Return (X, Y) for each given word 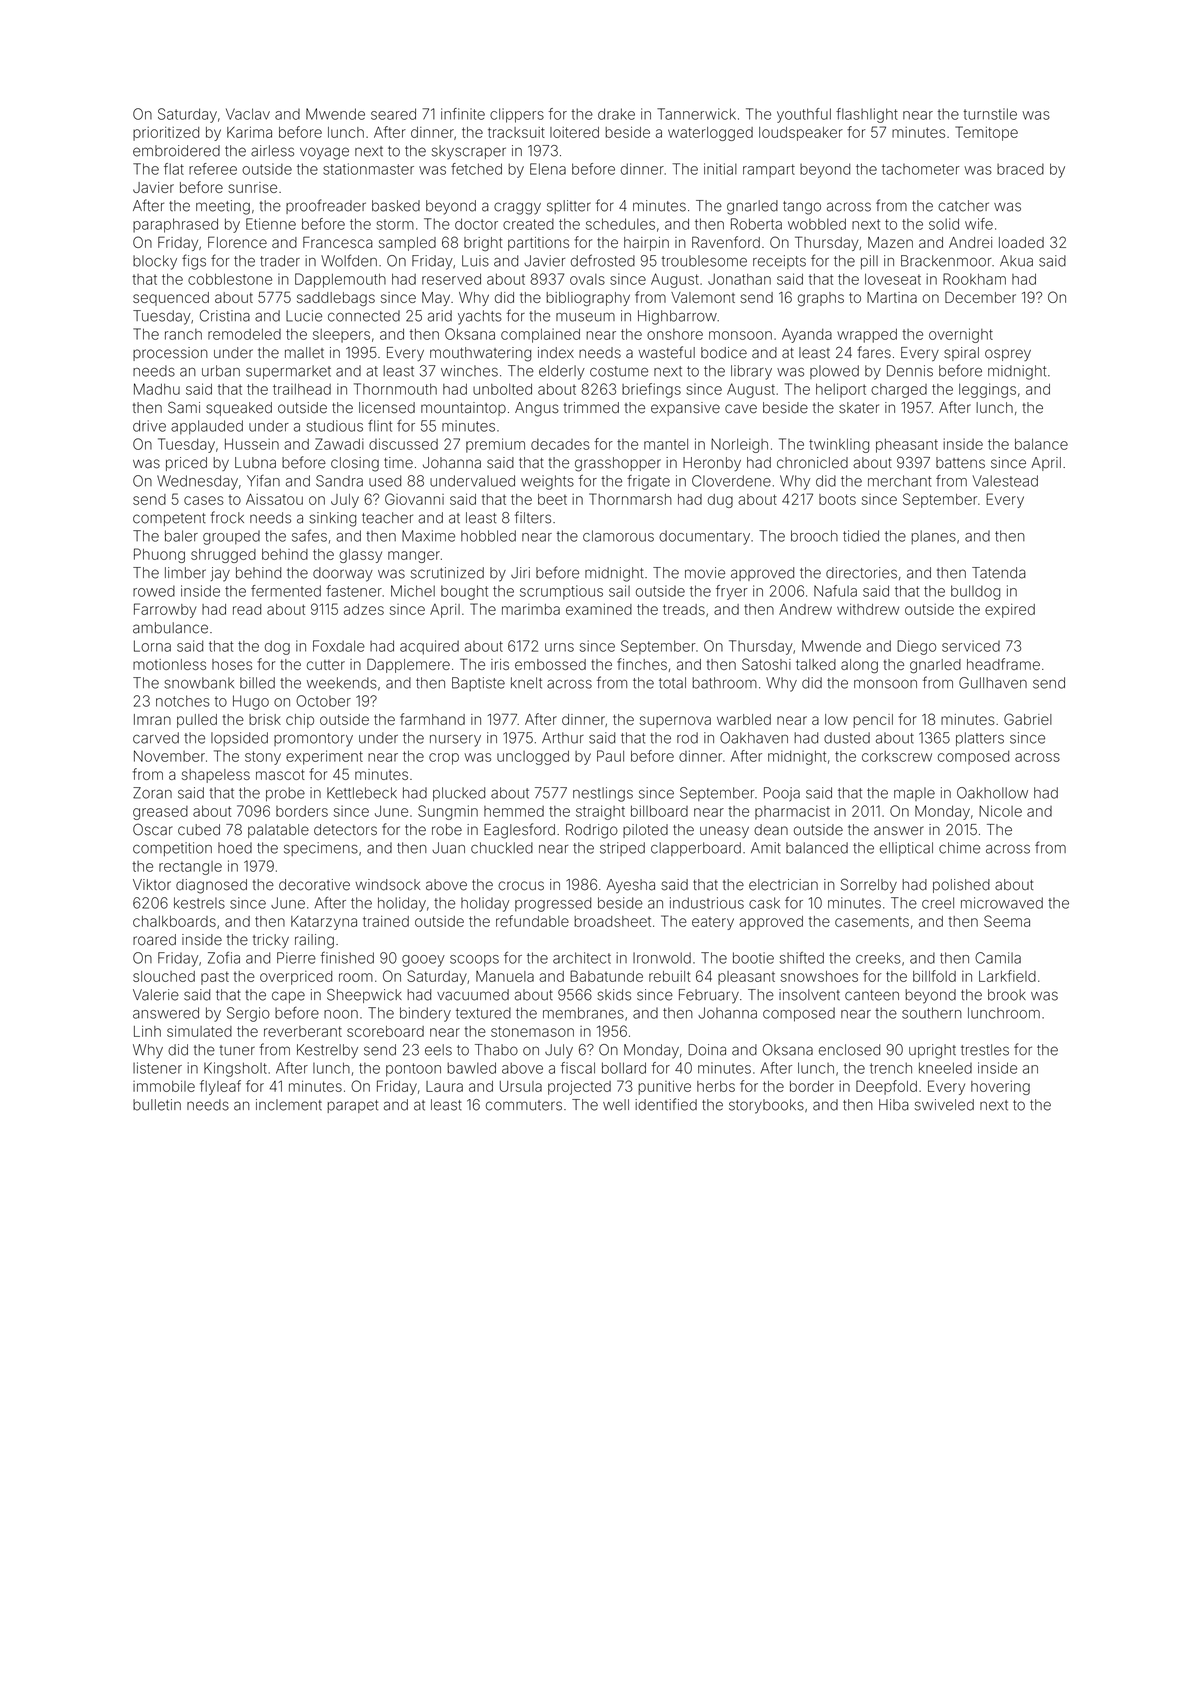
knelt (526, 683)
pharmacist (792, 812)
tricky (271, 941)
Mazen (890, 242)
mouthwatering (480, 354)
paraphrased (175, 225)
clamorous (618, 536)
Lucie (304, 316)
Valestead (1005, 481)
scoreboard (385, 1031)
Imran (152, 719)
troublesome (704, 261)
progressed (553, 904)
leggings (987, 390)
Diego (916, 647)
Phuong (159, 555)
